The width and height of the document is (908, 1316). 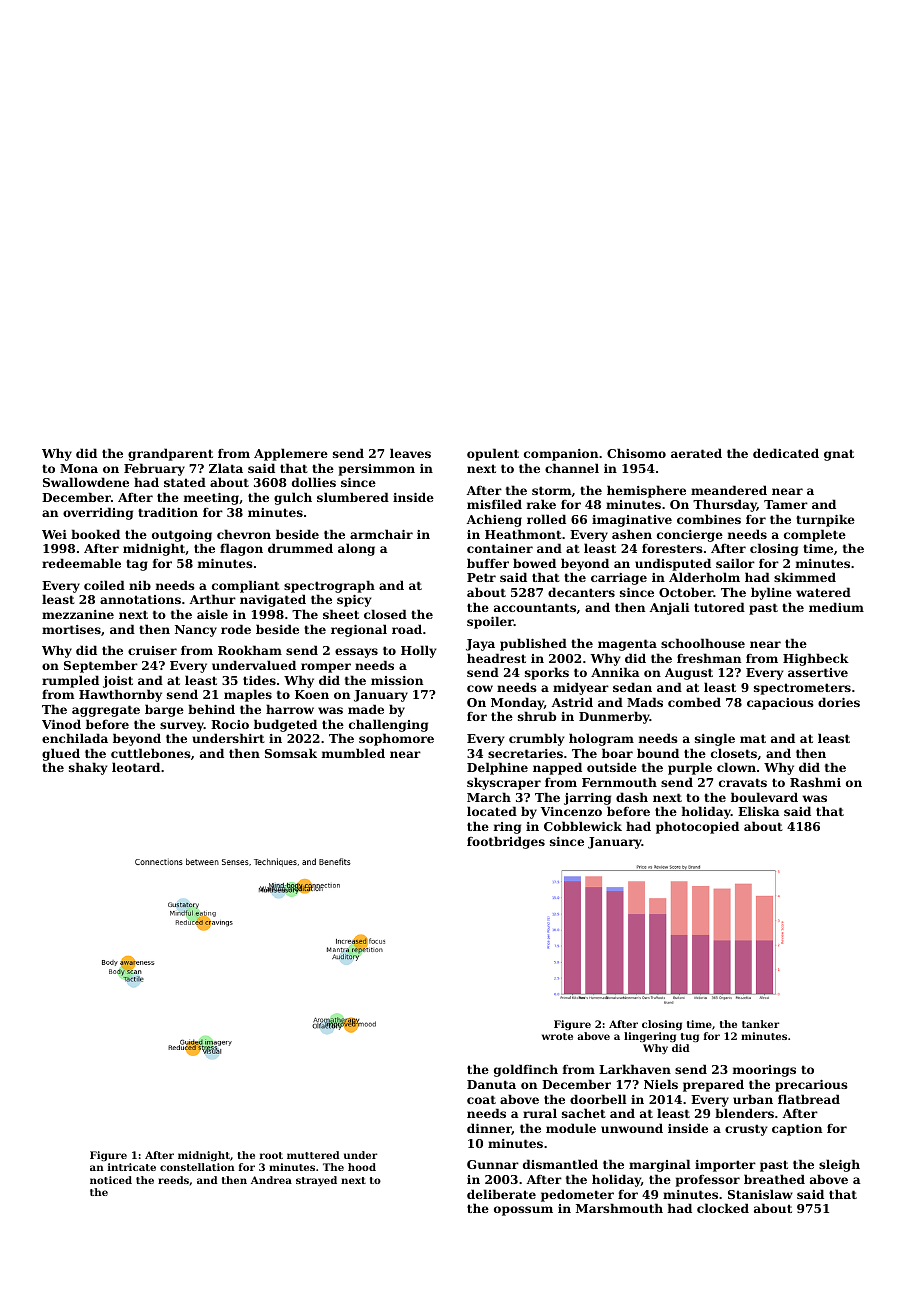 What do you see at coordinates (572, 468) in the document?
I see `channel` at bounding box center [572, 468].
